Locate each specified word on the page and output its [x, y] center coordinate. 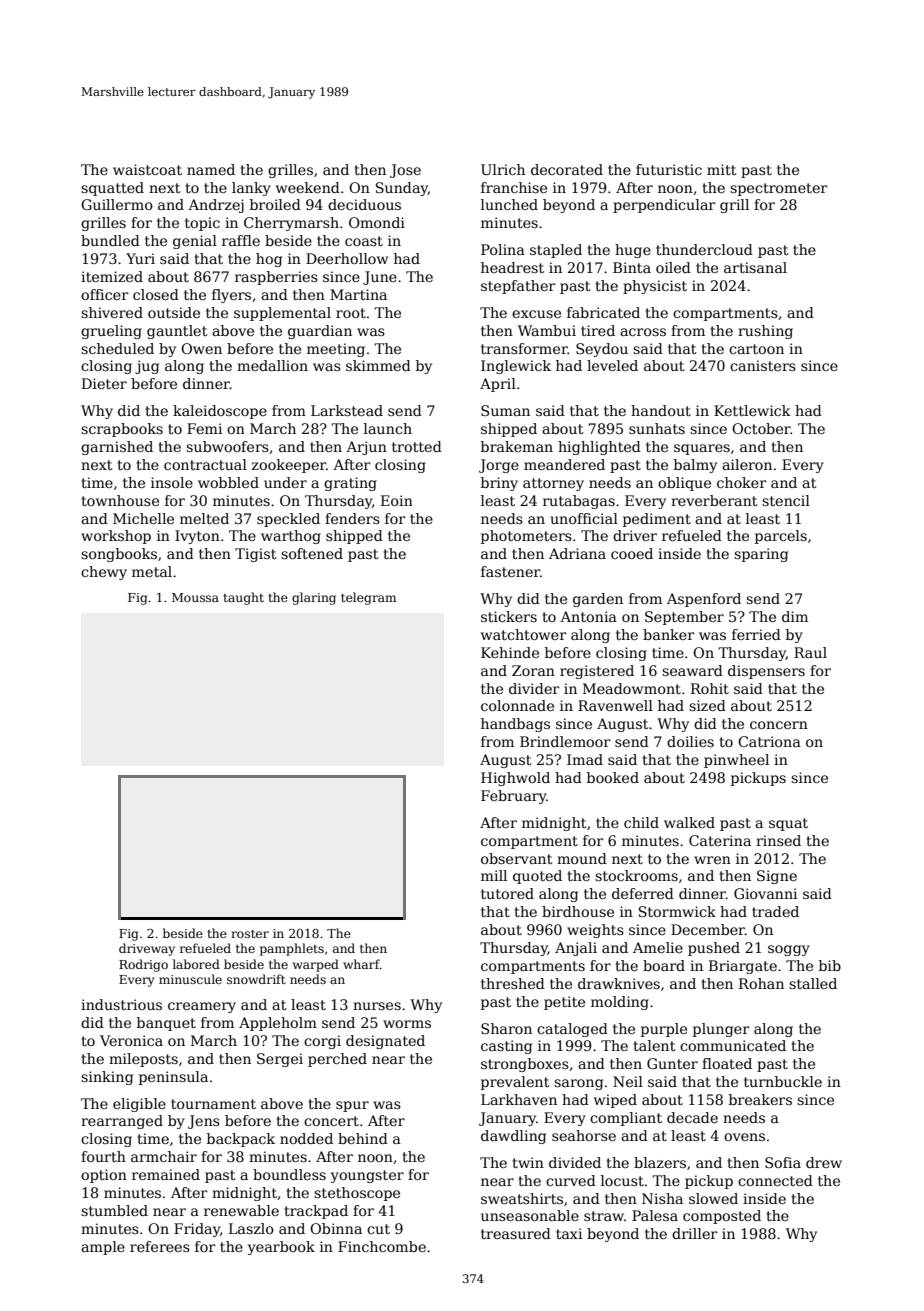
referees [160, 1246]
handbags [515, 725]
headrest [512, 267]
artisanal [755, 267]
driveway [147, 949]
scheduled [117, 348]
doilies [690, 741]
